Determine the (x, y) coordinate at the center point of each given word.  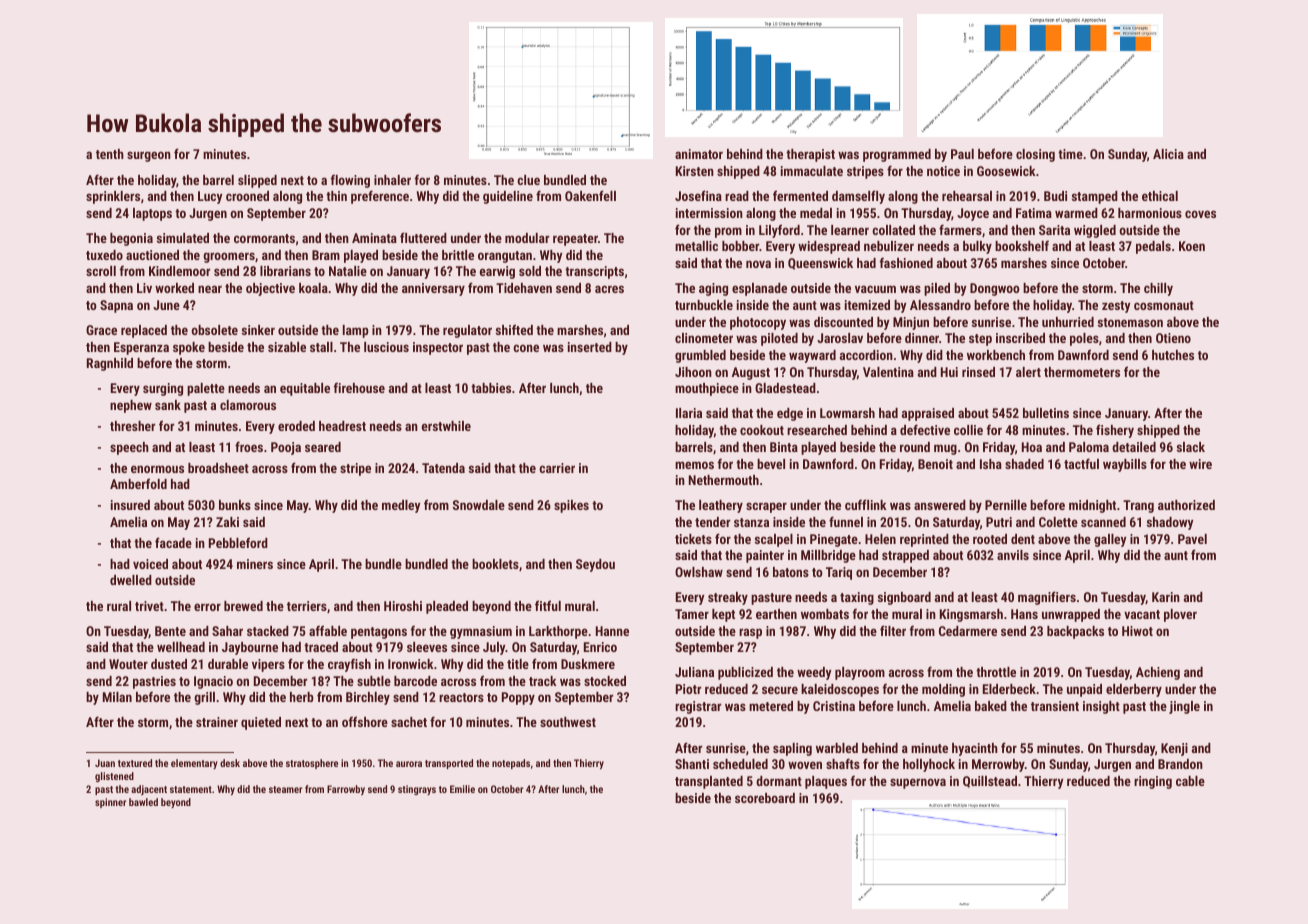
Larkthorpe (558, 632)
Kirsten (695, 171)
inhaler (392, 180)
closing (1035, 155)
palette (206, 389)
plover (1180, 615)
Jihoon (693, 372)
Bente (170, 631)
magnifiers (1047, 598)
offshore (365, 721)
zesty (1116, 307)
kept (723, 615)
